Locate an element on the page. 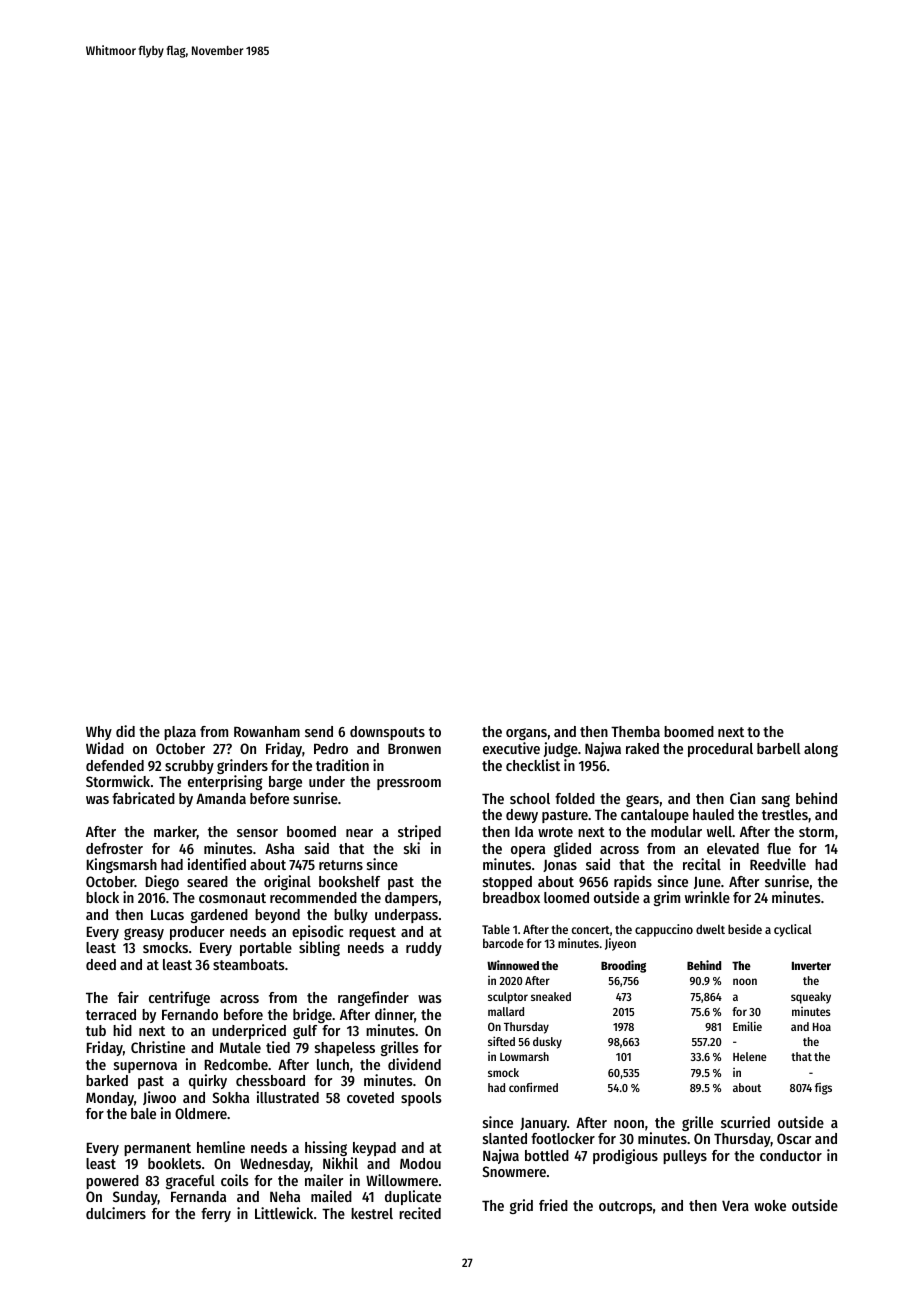 The image size is (924, 1314). organs is located at coordinates (526, 734).
